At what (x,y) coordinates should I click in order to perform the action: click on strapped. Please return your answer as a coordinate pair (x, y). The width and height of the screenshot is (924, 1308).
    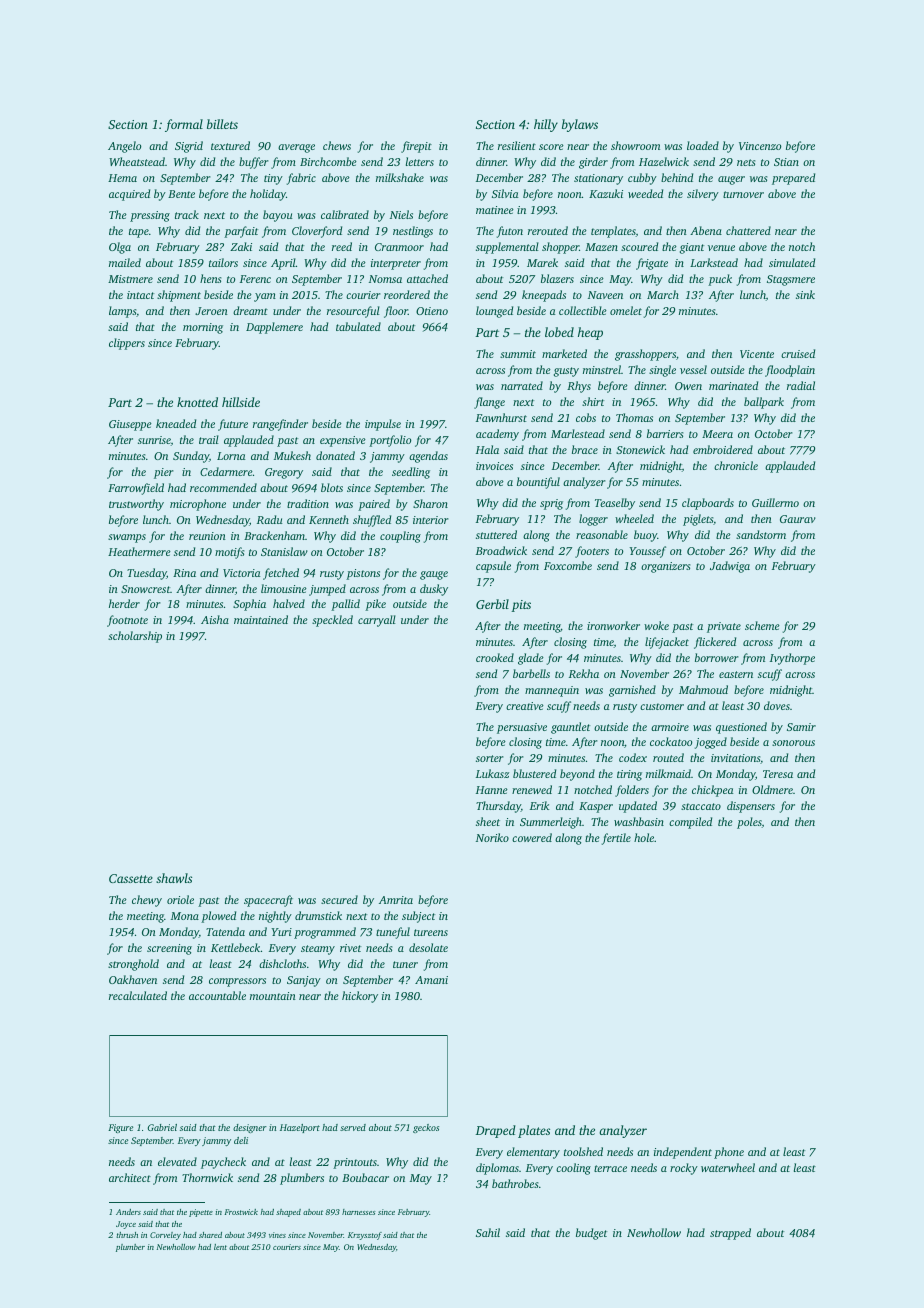
    Looking at the image, I should click on (730, 1234).
